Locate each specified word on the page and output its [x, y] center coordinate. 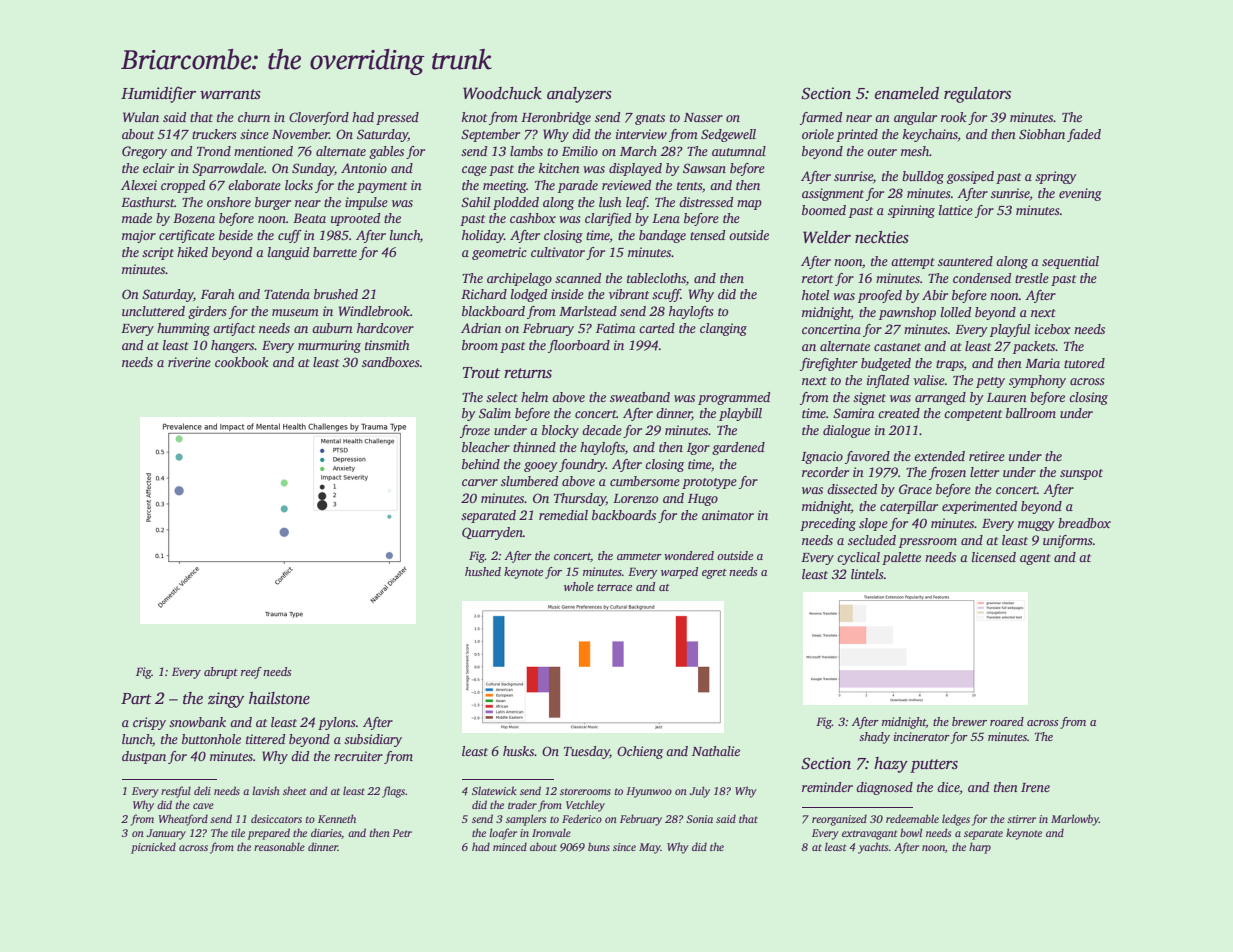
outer [882, 152]
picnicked [153, 848]
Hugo [703, 500]
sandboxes [391, 362]
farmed [821, 118]
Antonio [364, 168]
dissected [852, 489]
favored [867, 457]
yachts [873, 848]
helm [534, 397]
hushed [483, 571]
